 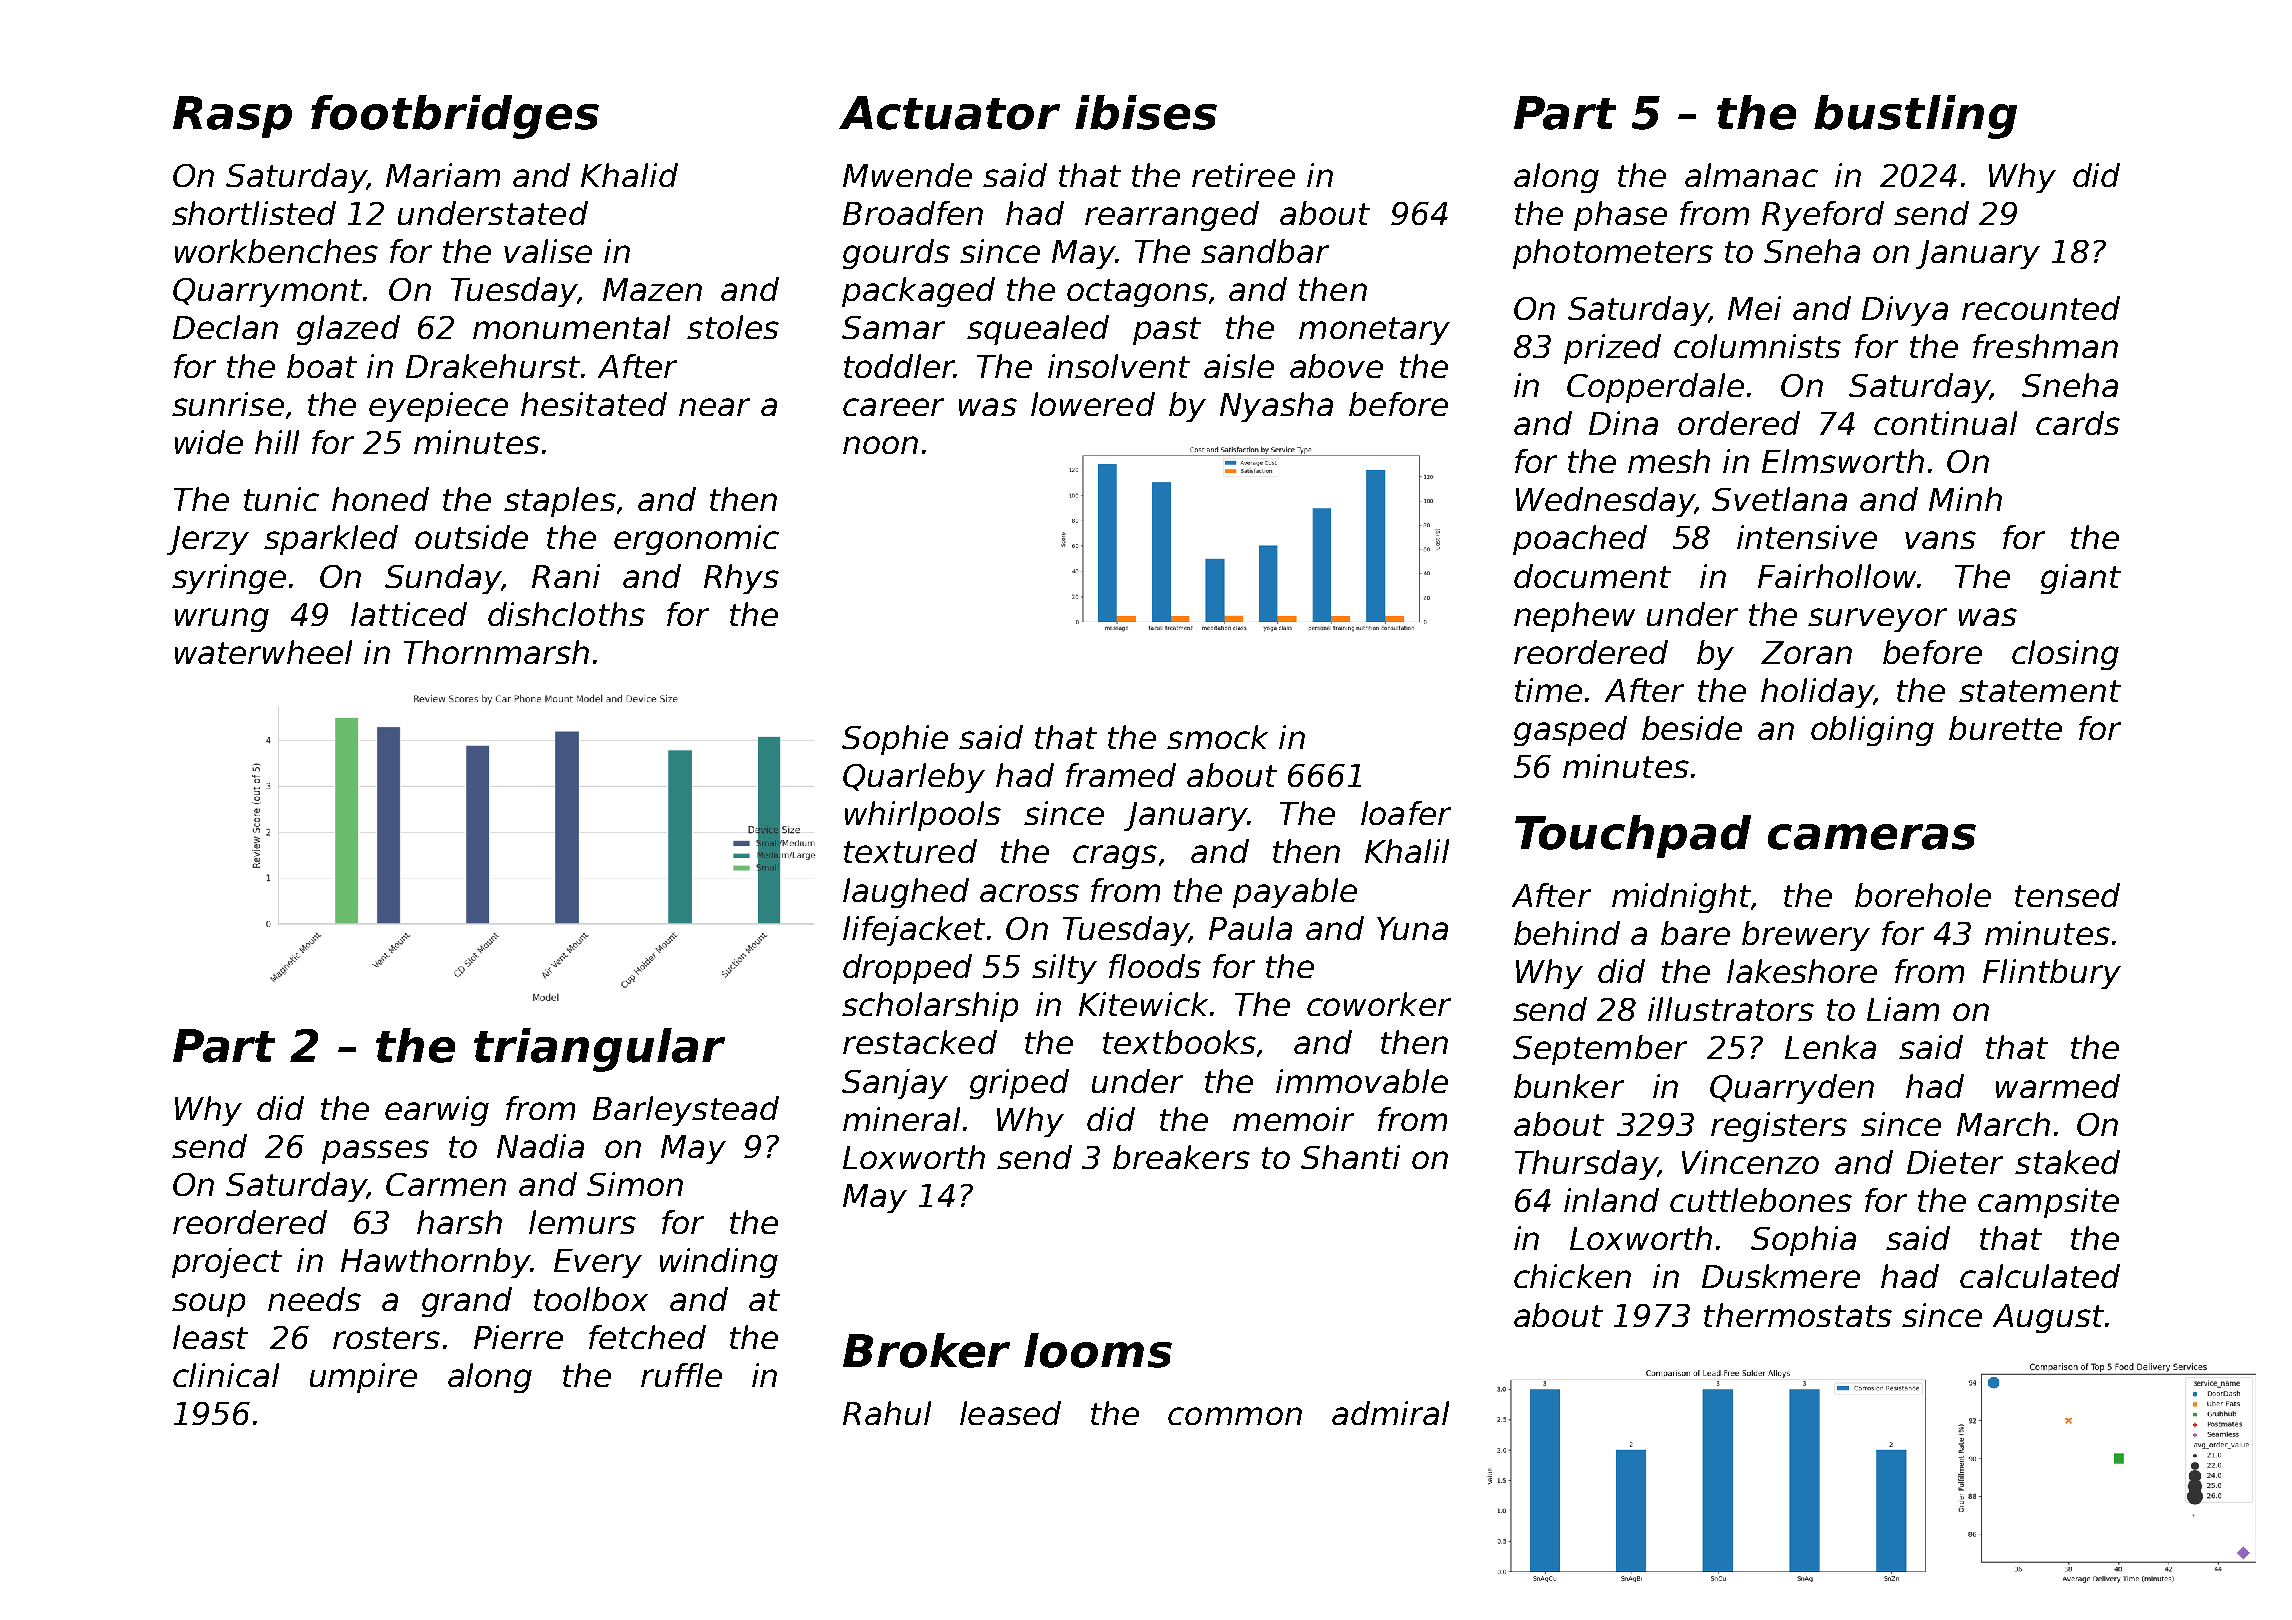 What do you see at coordinates (276, 251) in the screenshot?
I see `workbenches` at bounding box center [276, 251].
